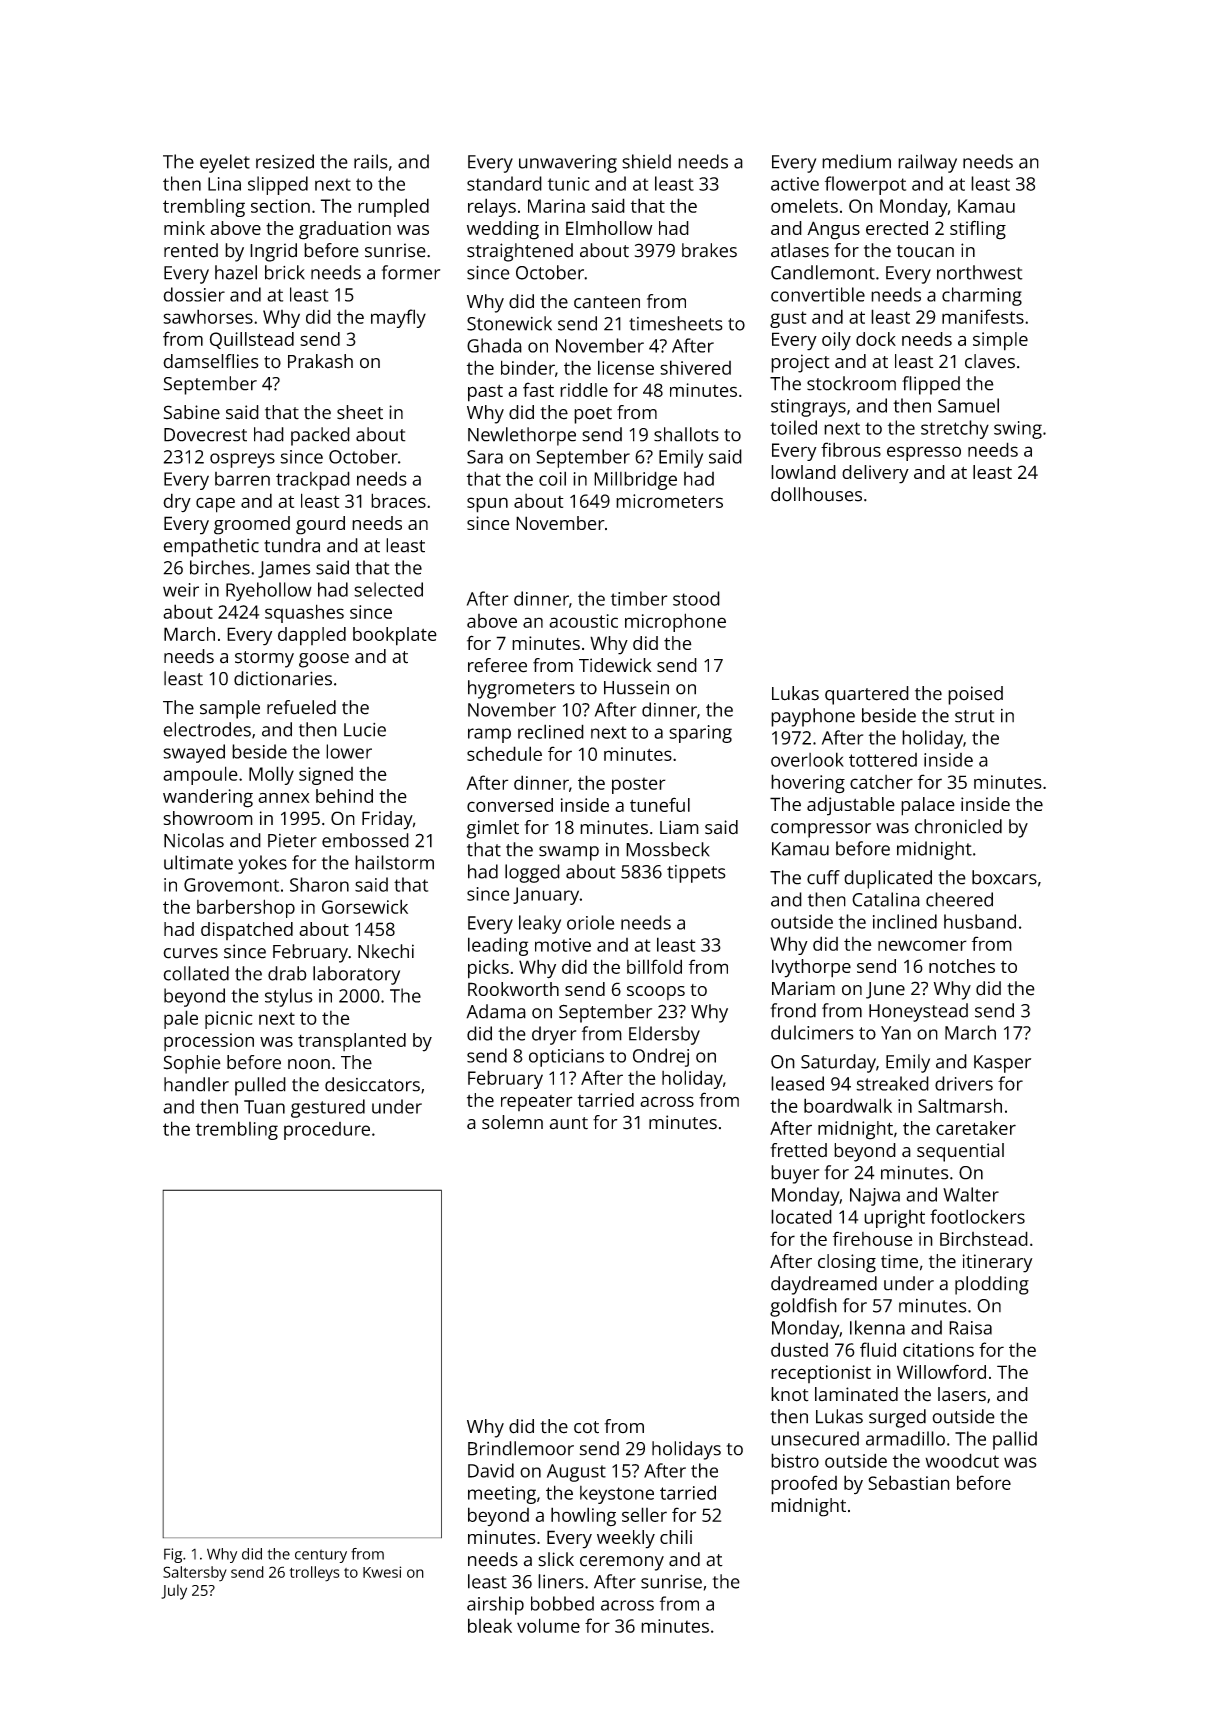 This page has height=1715, width=1212. Describe the element at coordinates (548, 1625) in the page. I see `volume` at that location.
